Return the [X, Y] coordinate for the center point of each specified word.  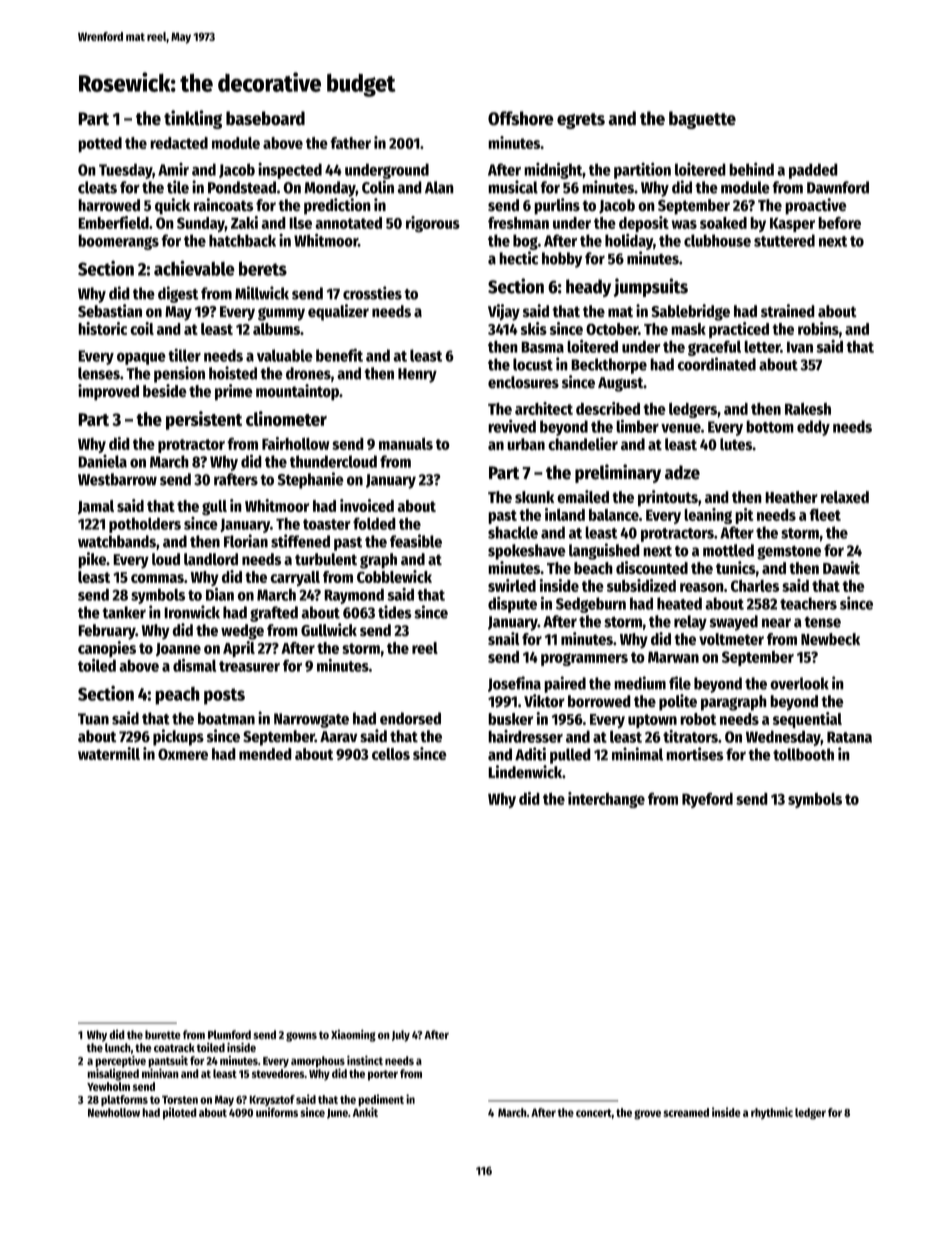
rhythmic [772, 1113]
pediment [381, 1100]
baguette [702, 120]
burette [163, 1035]
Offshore [521, 118]
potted [100, 145]
